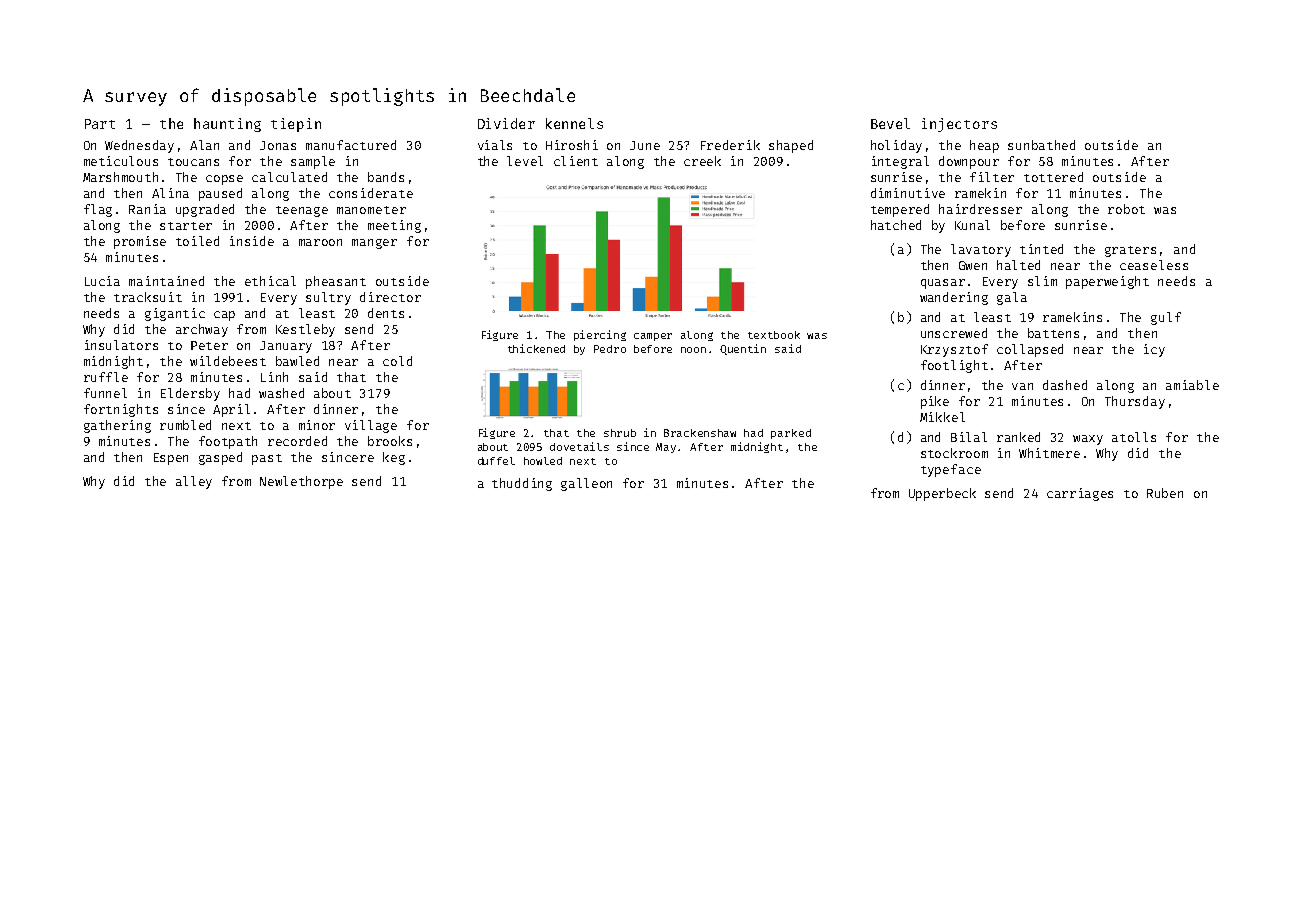 The height and width of the screenshot is (924, 1308). What do you see at coordinates (1126, 209) in the screenshot?
I see `robot` at bounding box center [1126, 209].
